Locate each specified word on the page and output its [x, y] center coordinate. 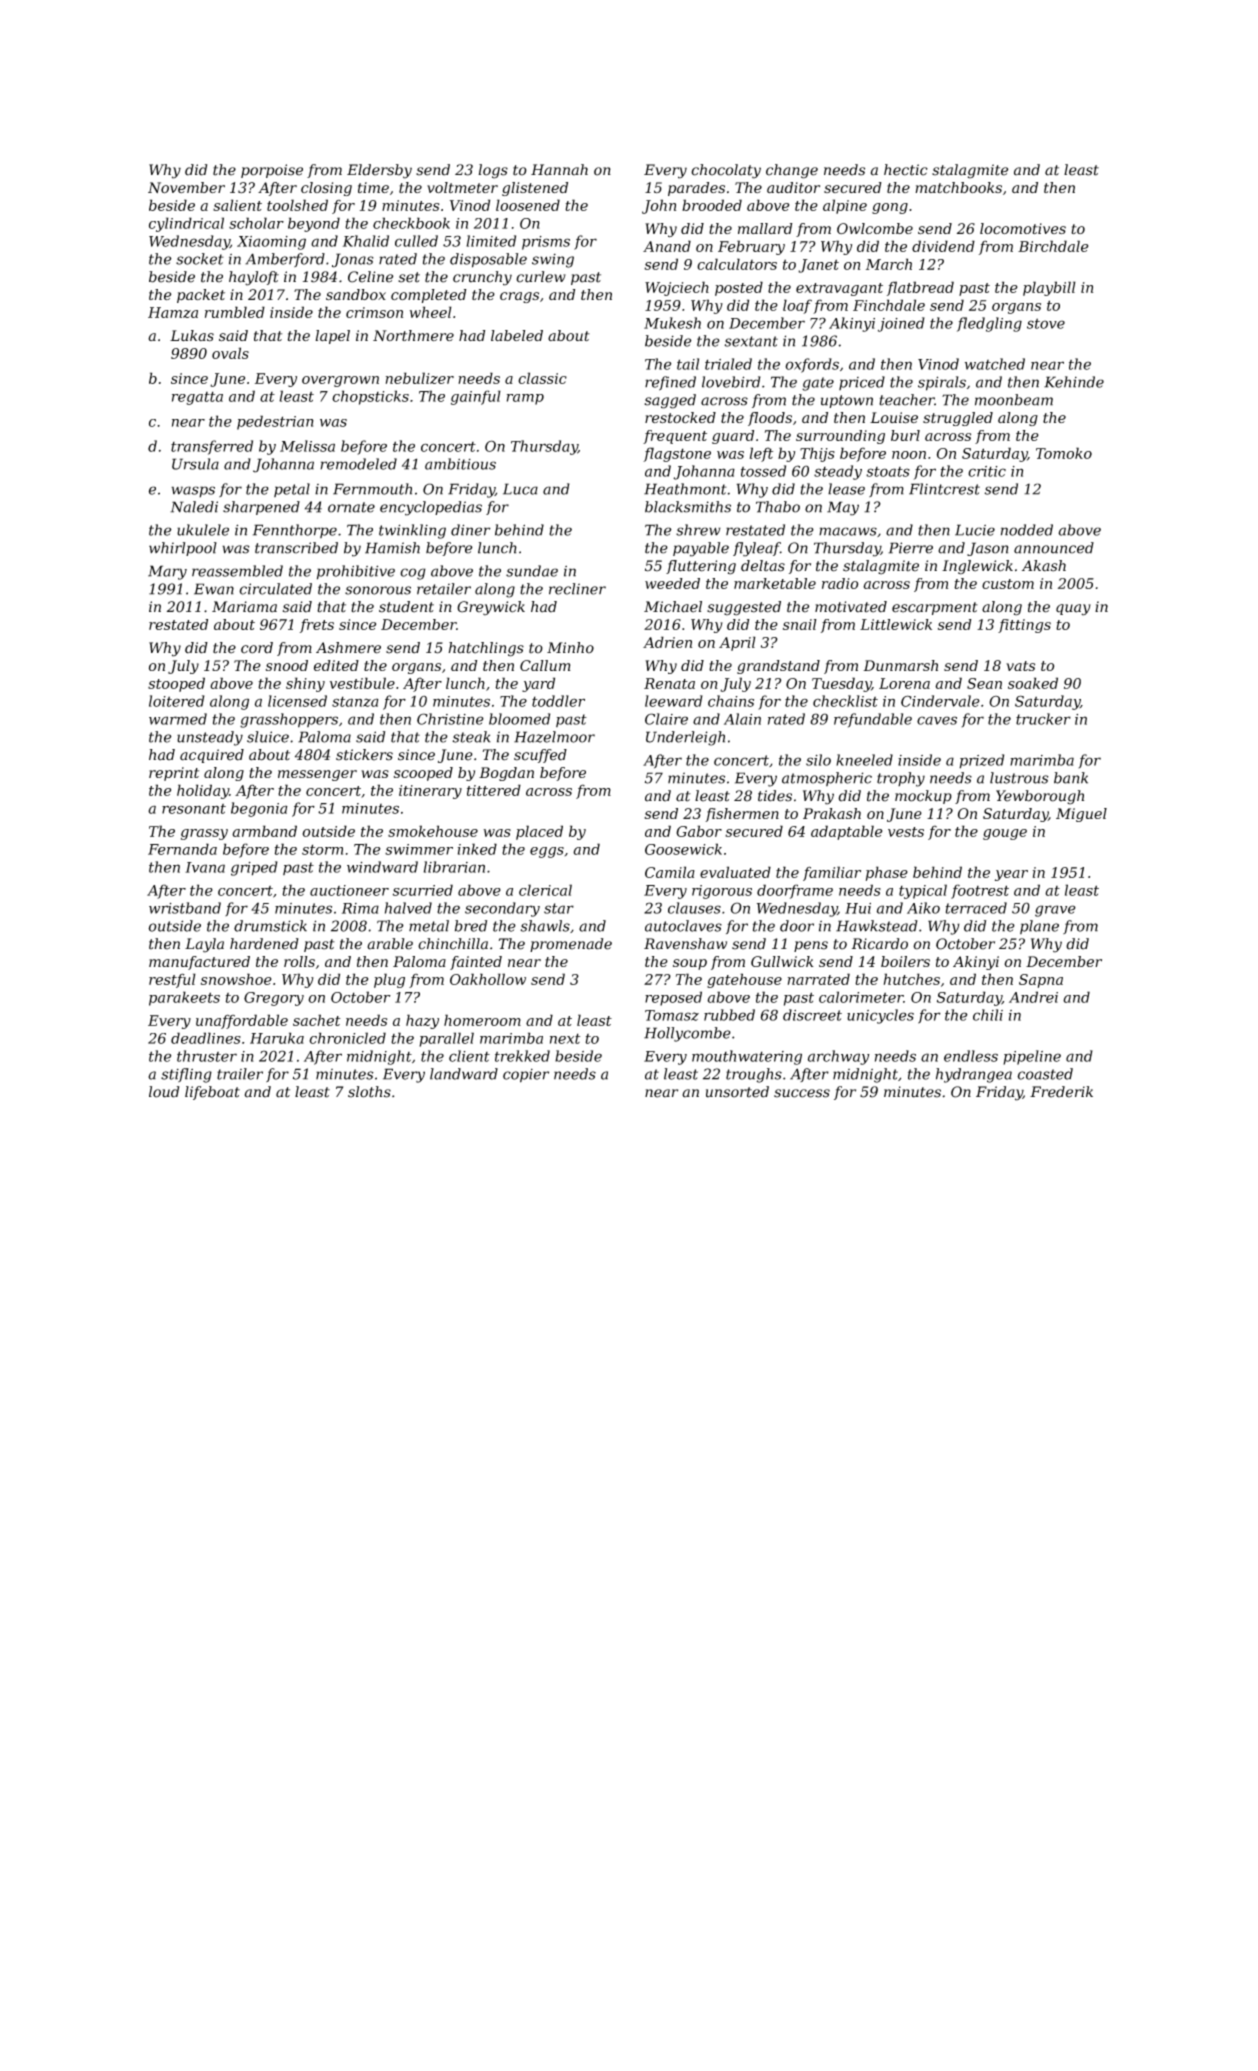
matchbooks [958, 187]
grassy [204, 834]
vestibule [362, 683]
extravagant [839, 289]
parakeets [184, 998]
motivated [851, 607]
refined [670, 383]
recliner [577, 589]
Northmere [413, 335]
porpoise [272, 171]
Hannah [559, 170]
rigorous [722, 892]
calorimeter [861, 997]
